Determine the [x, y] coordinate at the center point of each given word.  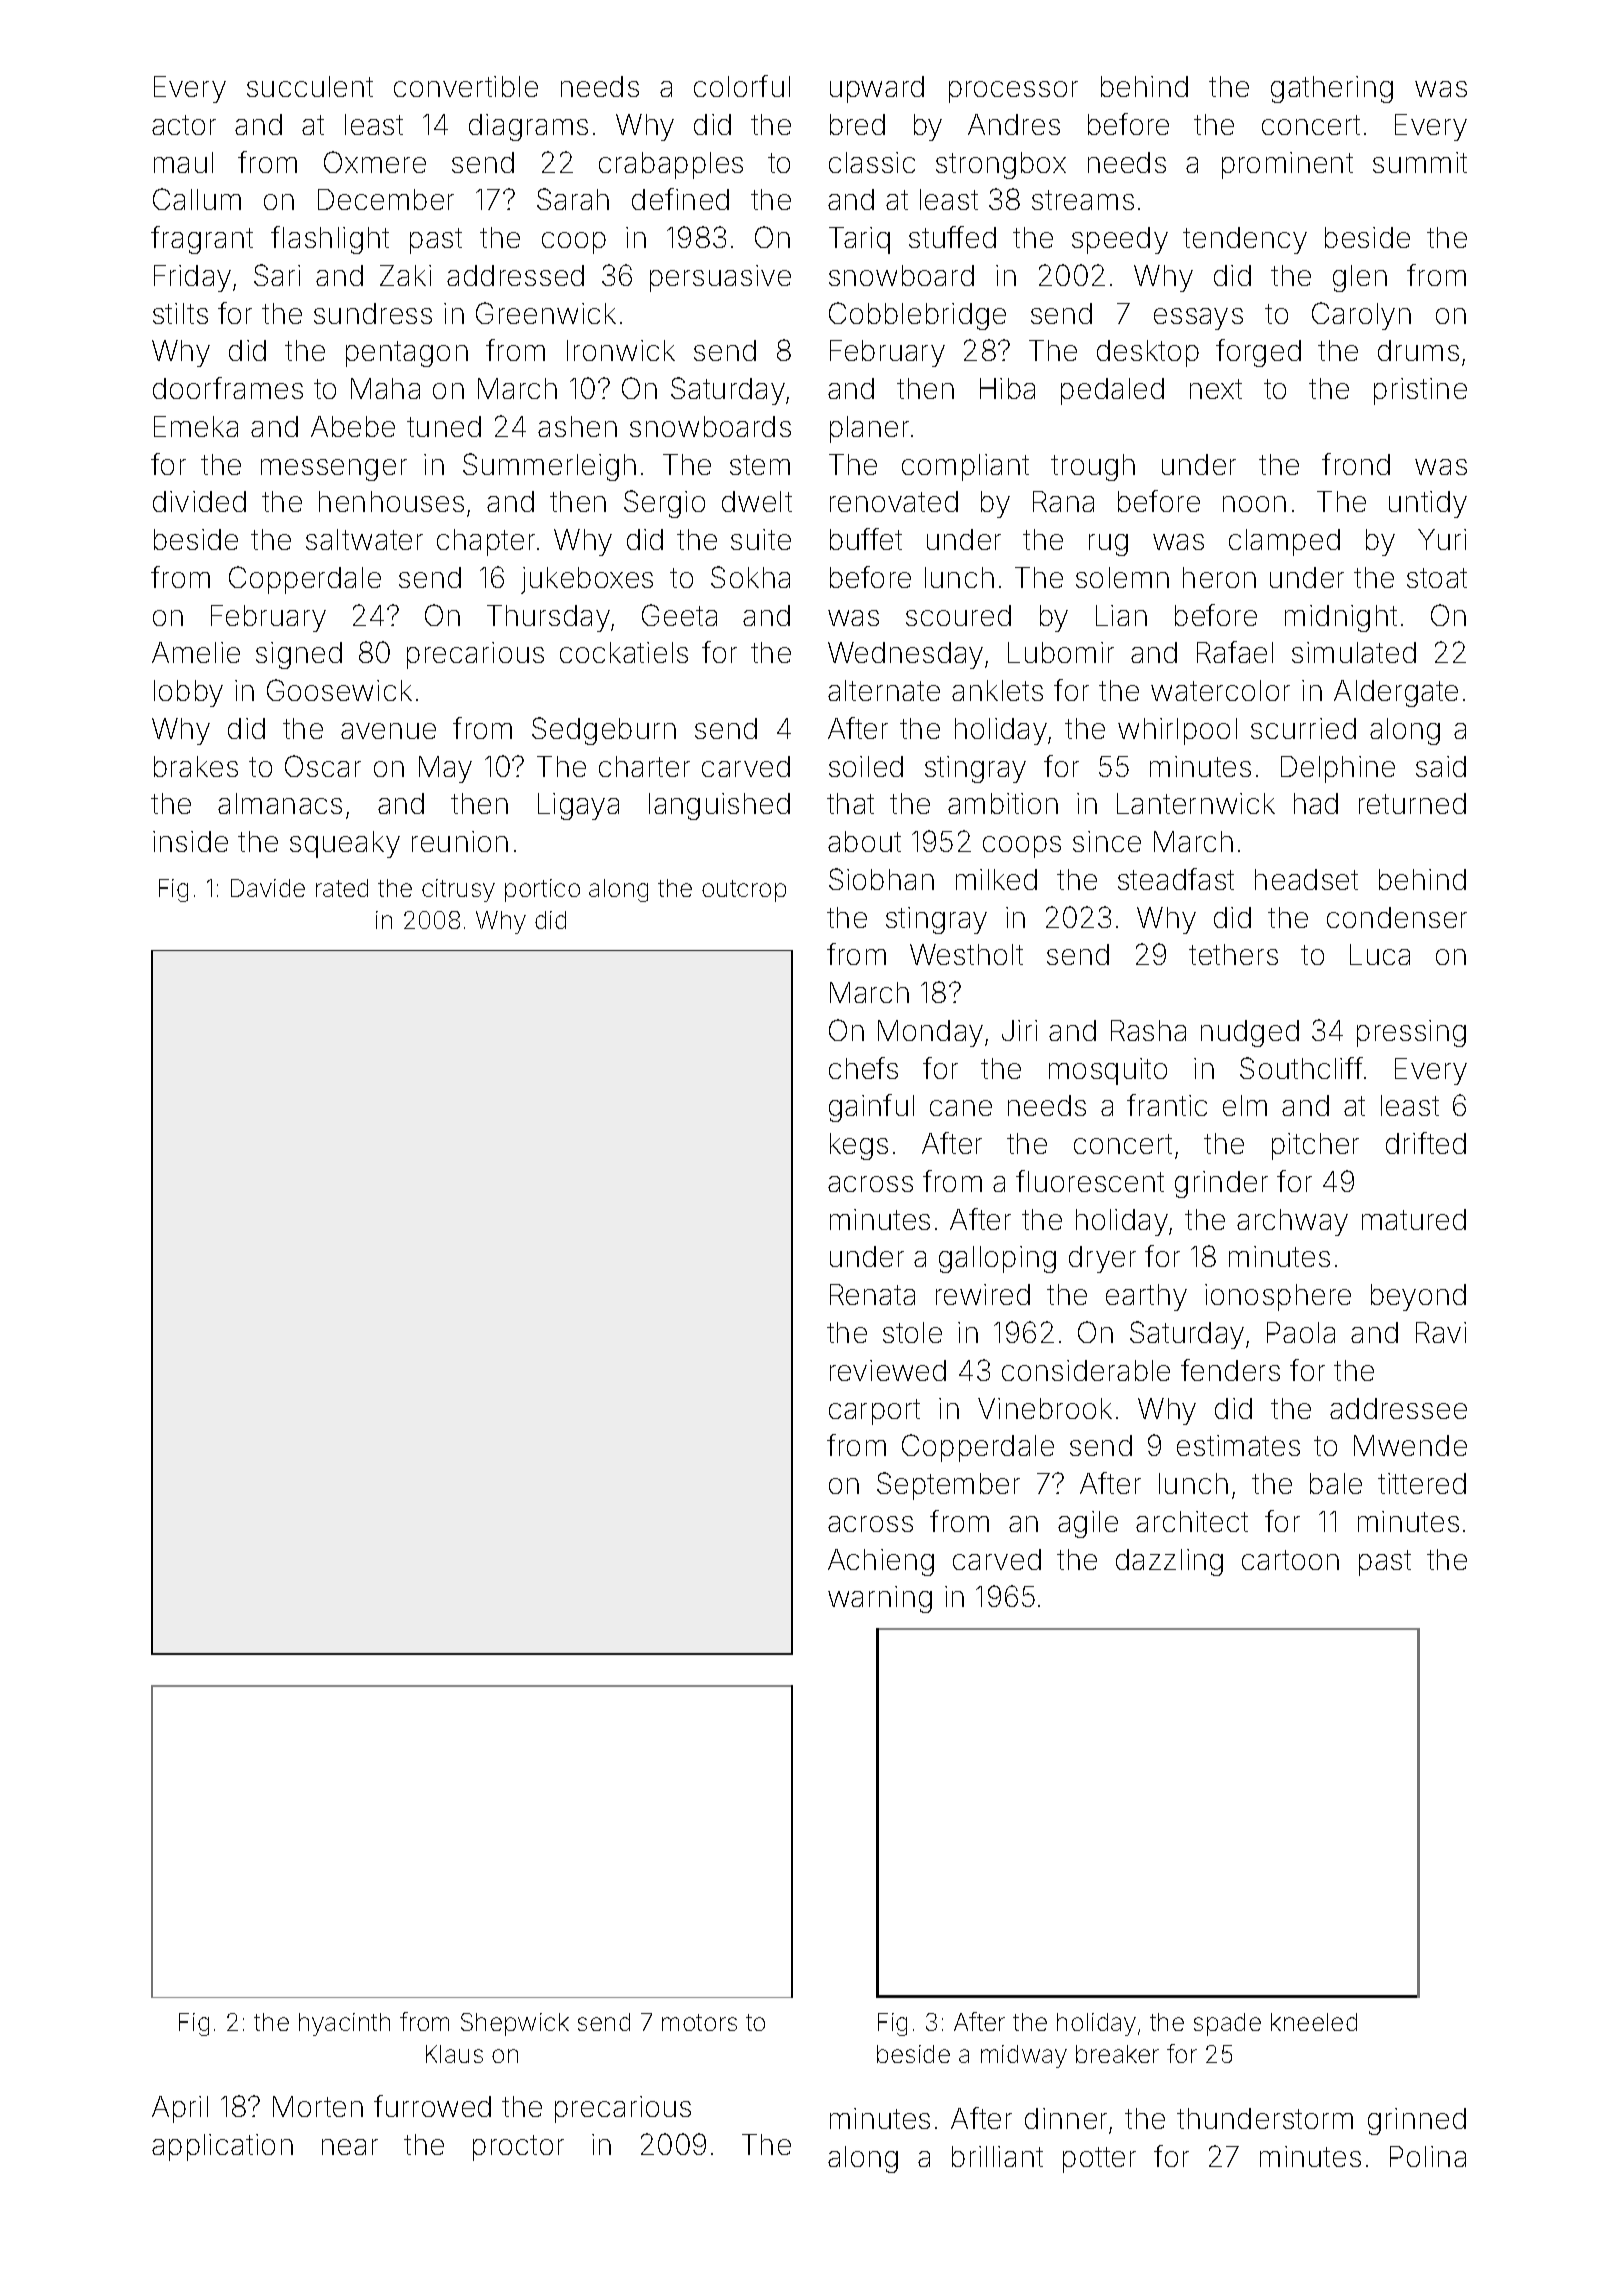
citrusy [458, 890]
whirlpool [1177, 731]
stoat [1437, 578]
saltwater [364, 539]
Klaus [454, 2054]
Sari [277, 275]
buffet [866, 539]
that [850, 803]
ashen [577, 426]
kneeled [1314, 2022]
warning [880, 1599]
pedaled [1112, 391]
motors [699, 2022]
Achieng [881, 1562]
